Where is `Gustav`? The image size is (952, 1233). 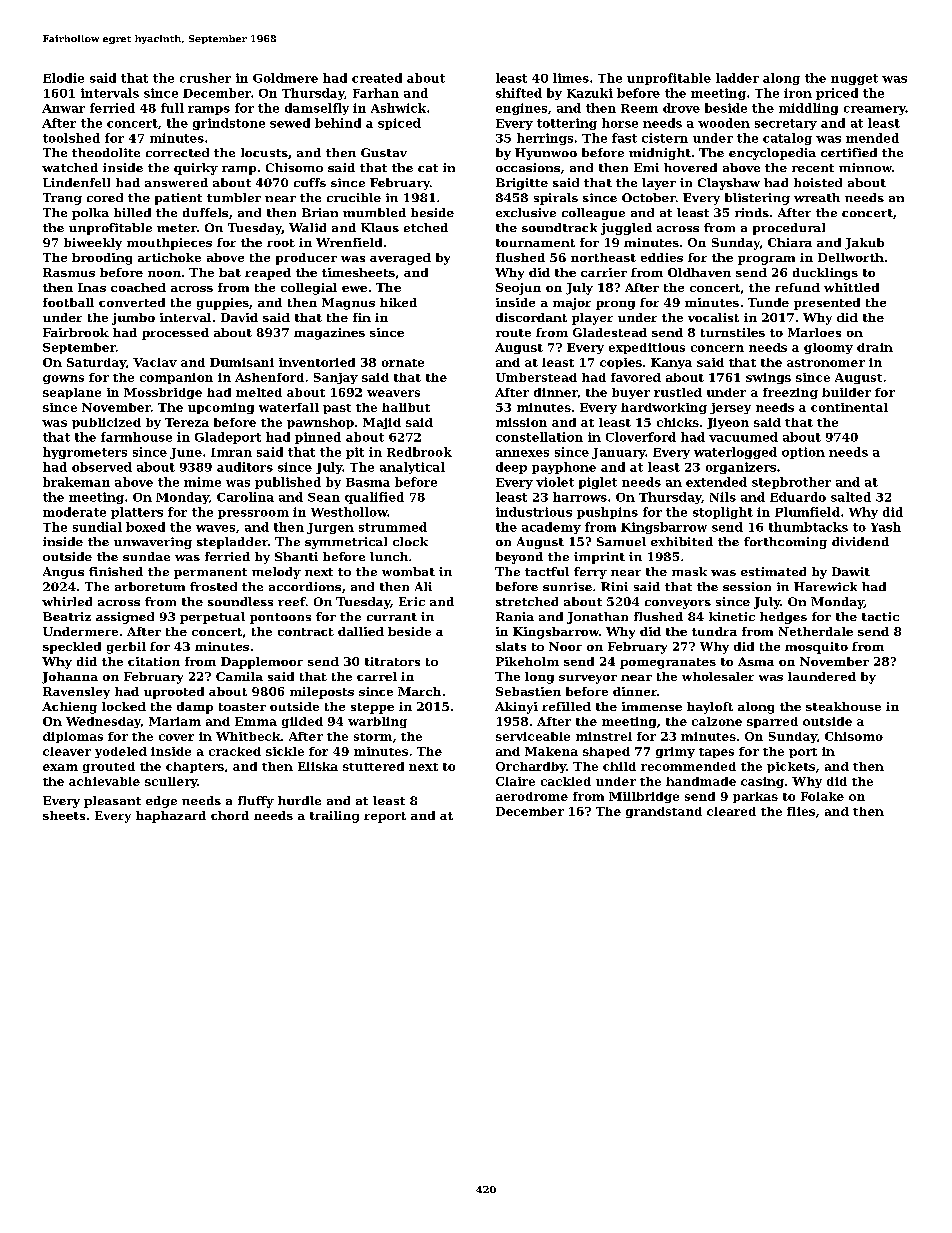 Gustav is located at coordinates (384, 152).
